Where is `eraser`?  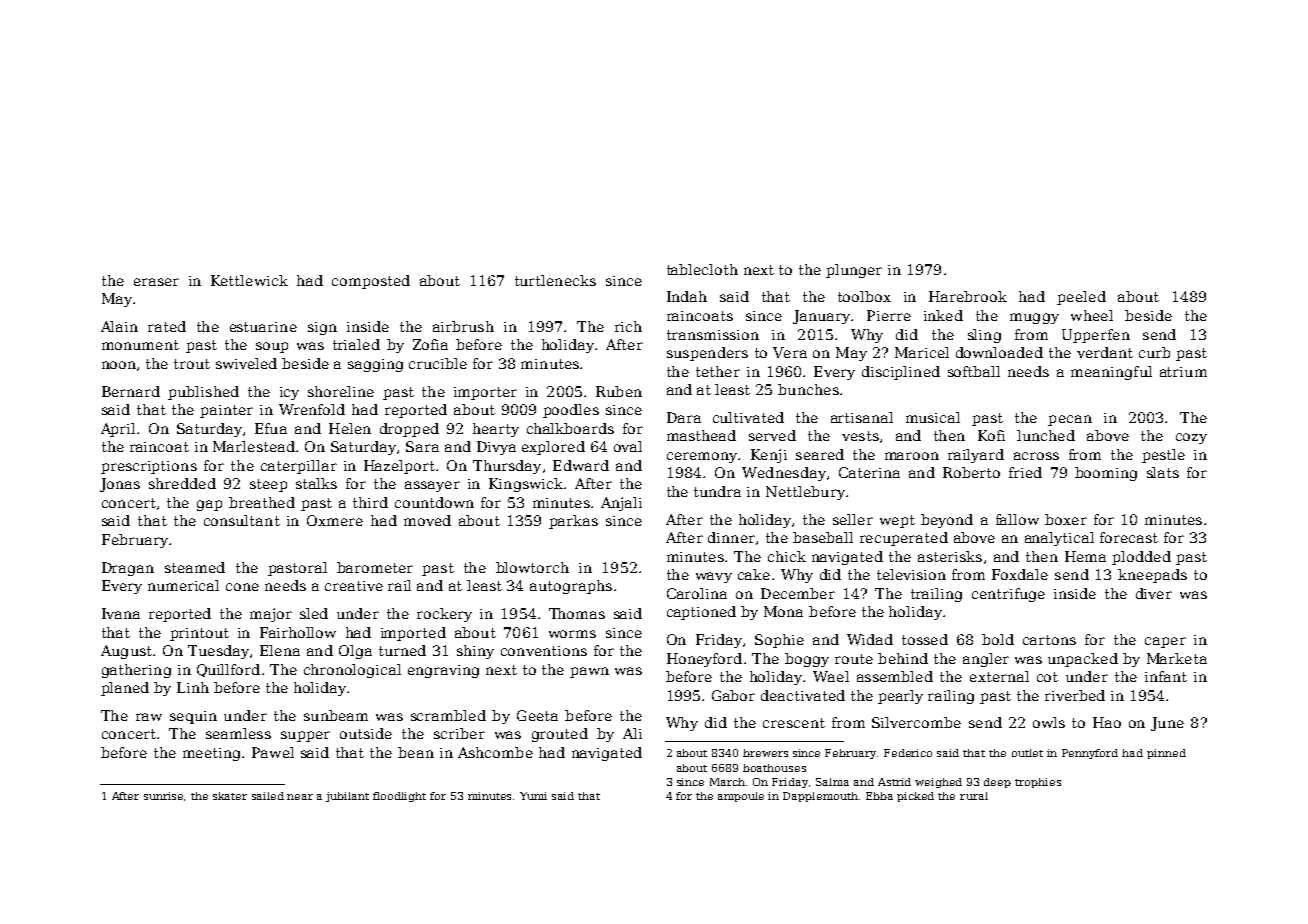
eraser is located at coordinates (156, 282).
